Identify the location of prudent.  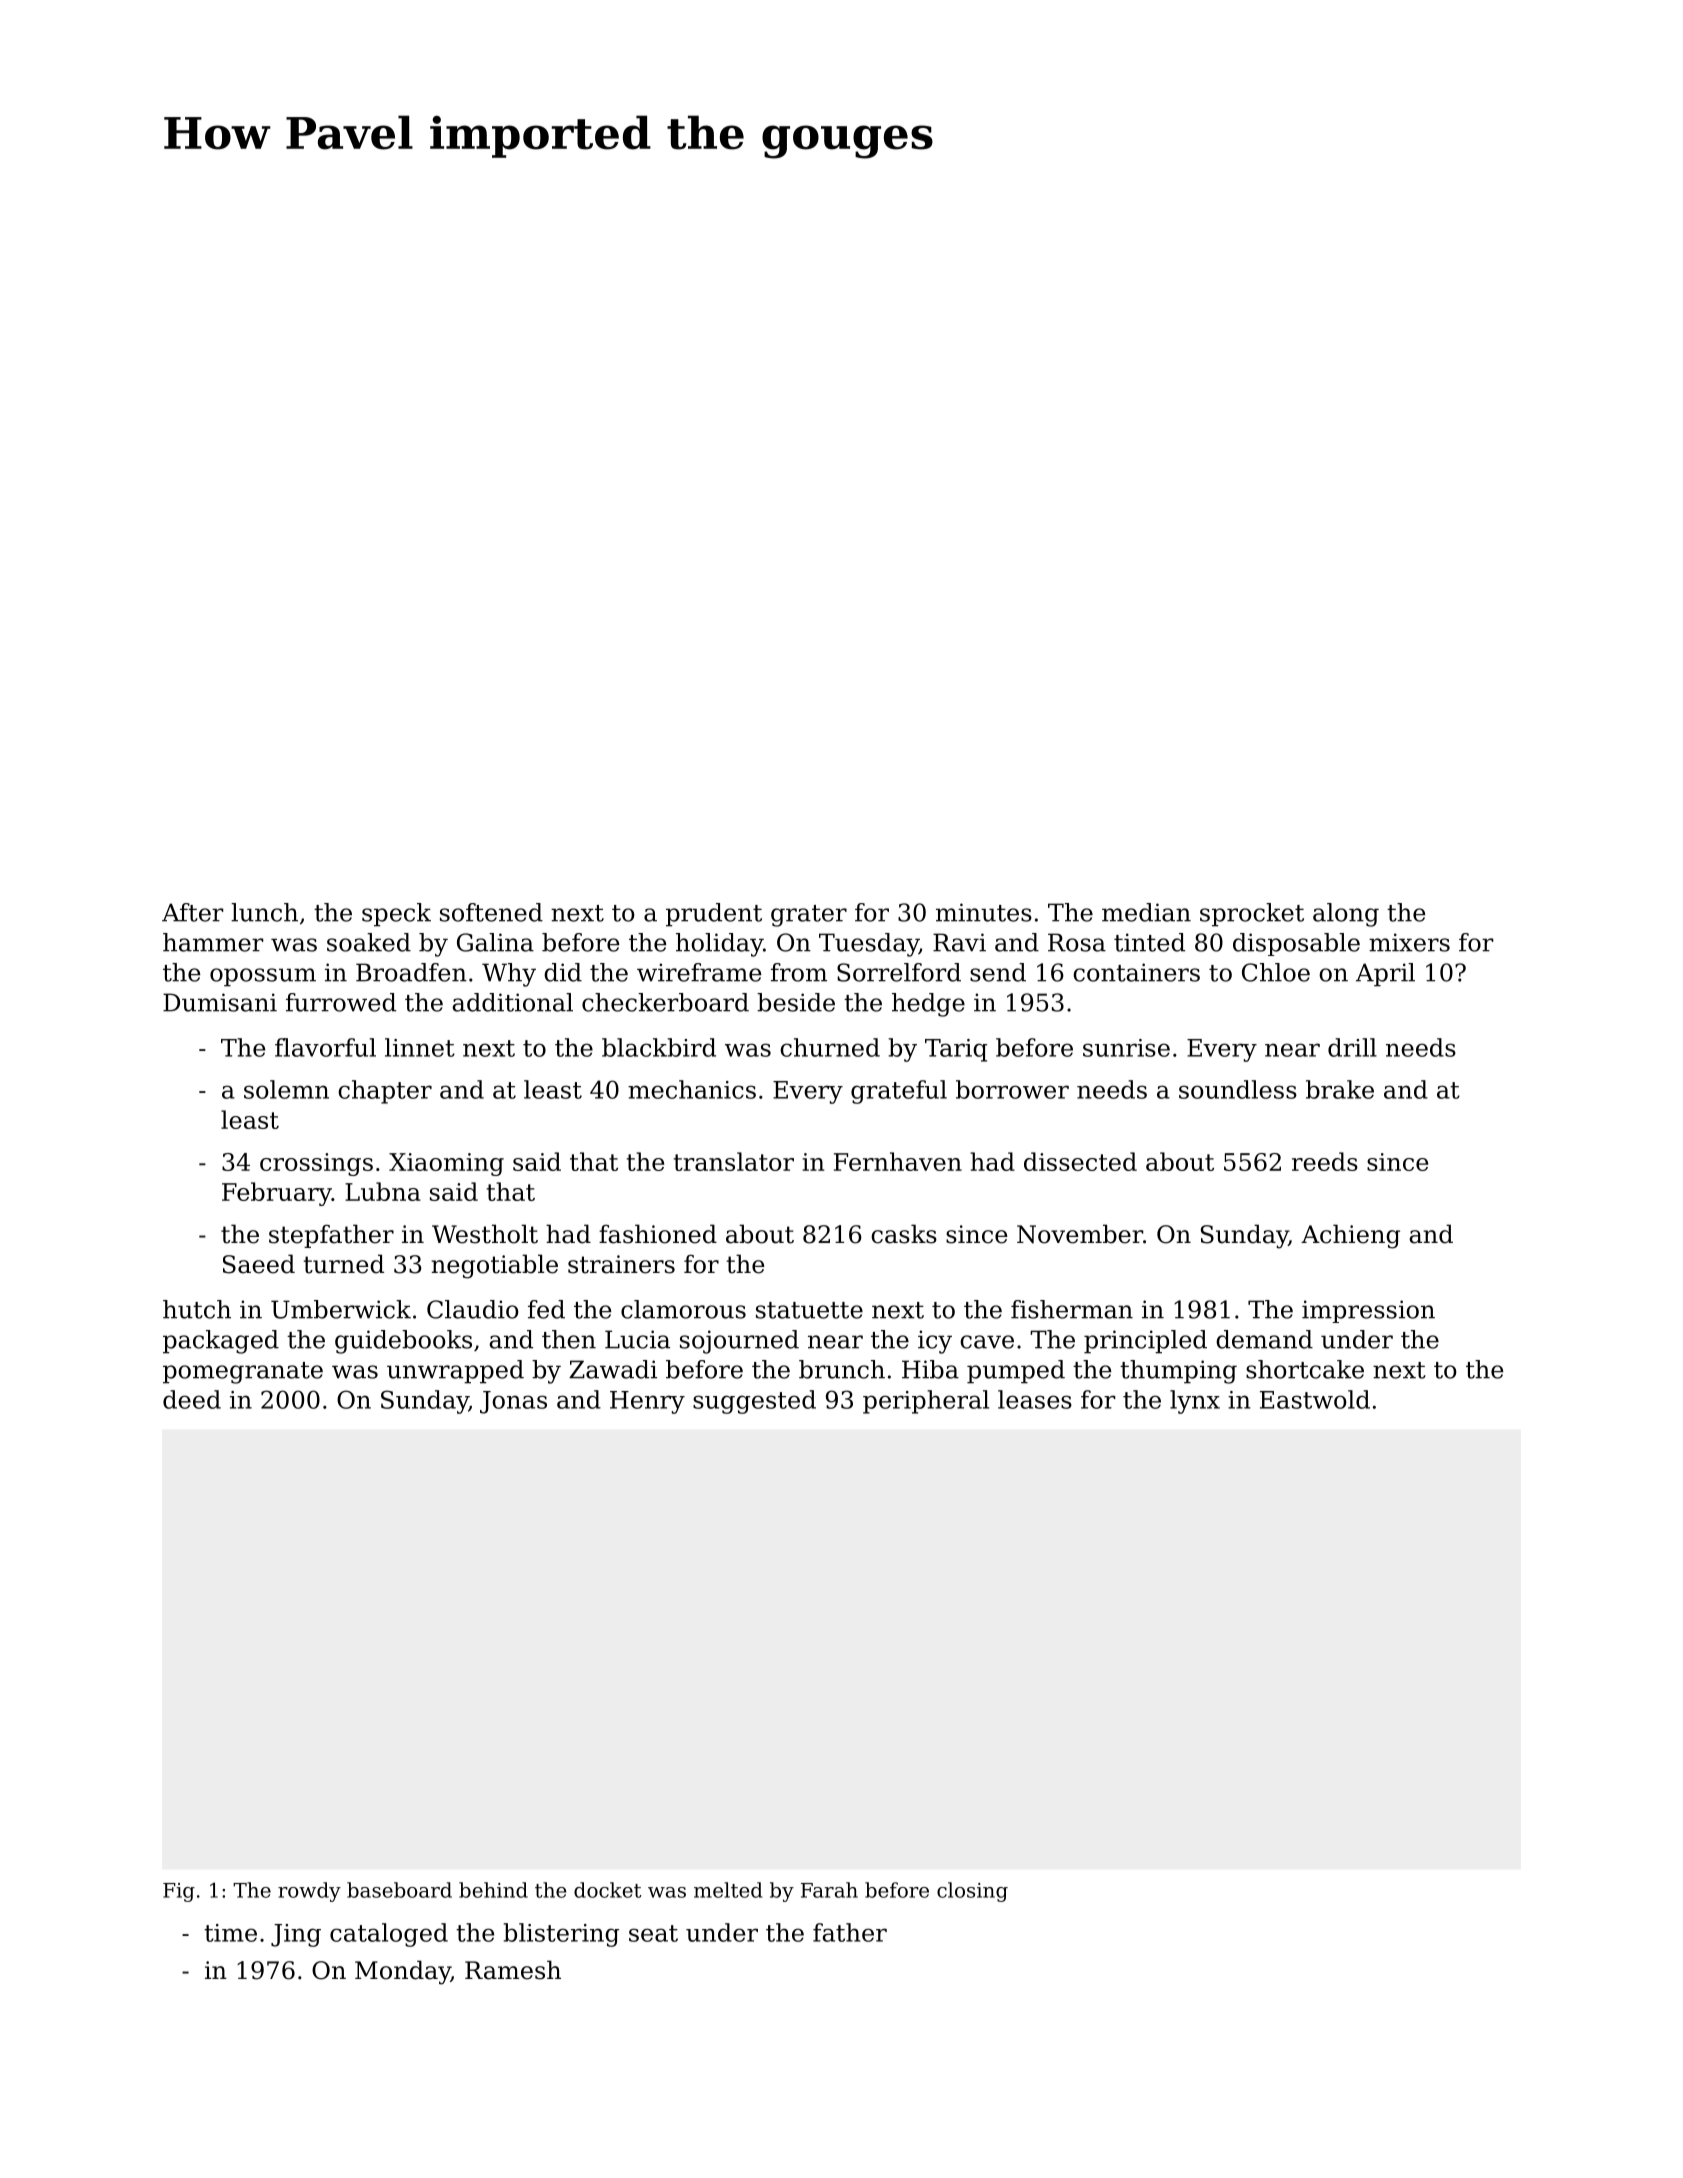
(714, 915).
